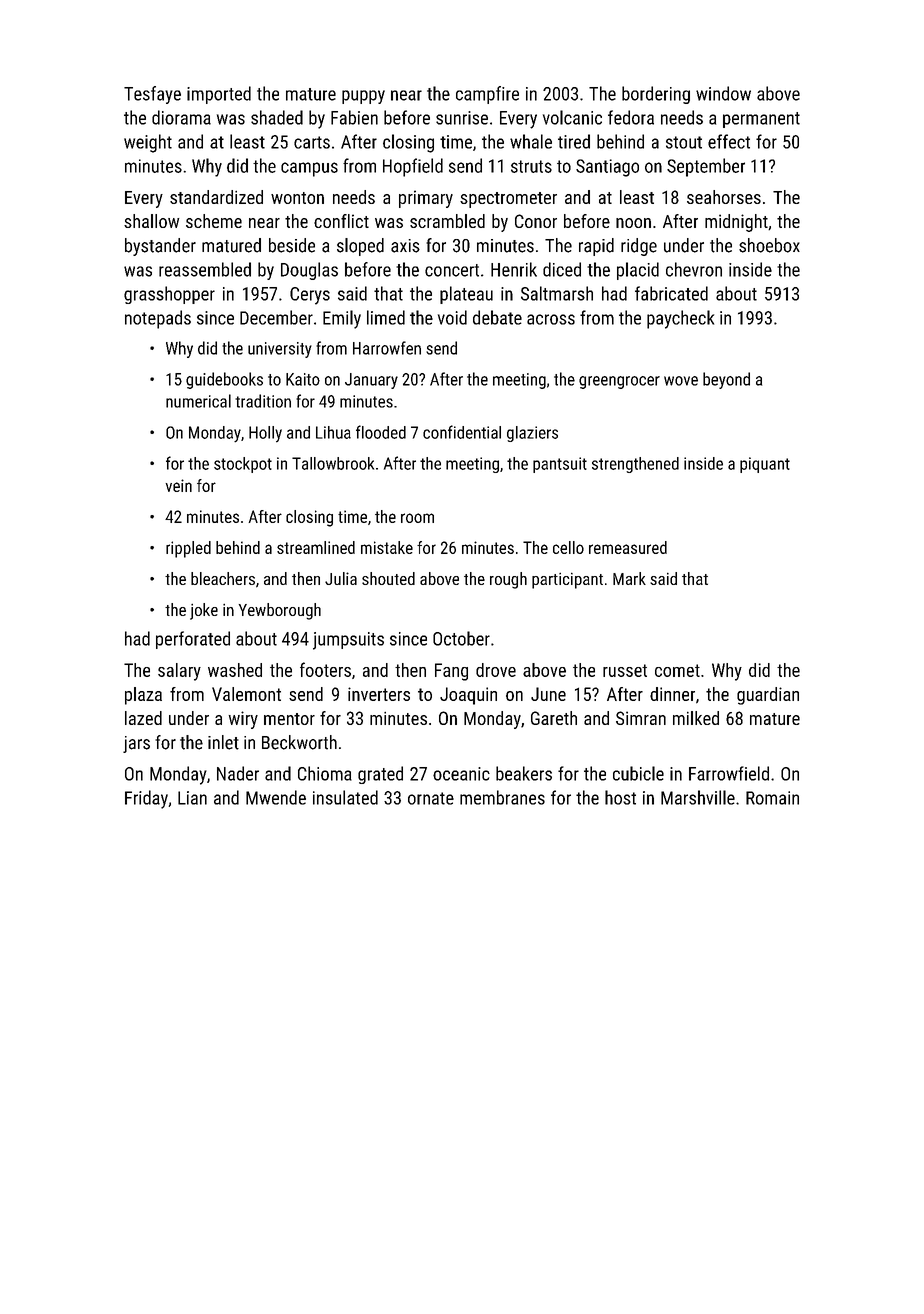 This document has height=1314, width=924. I want to click on Holly, so click(265, 434).
